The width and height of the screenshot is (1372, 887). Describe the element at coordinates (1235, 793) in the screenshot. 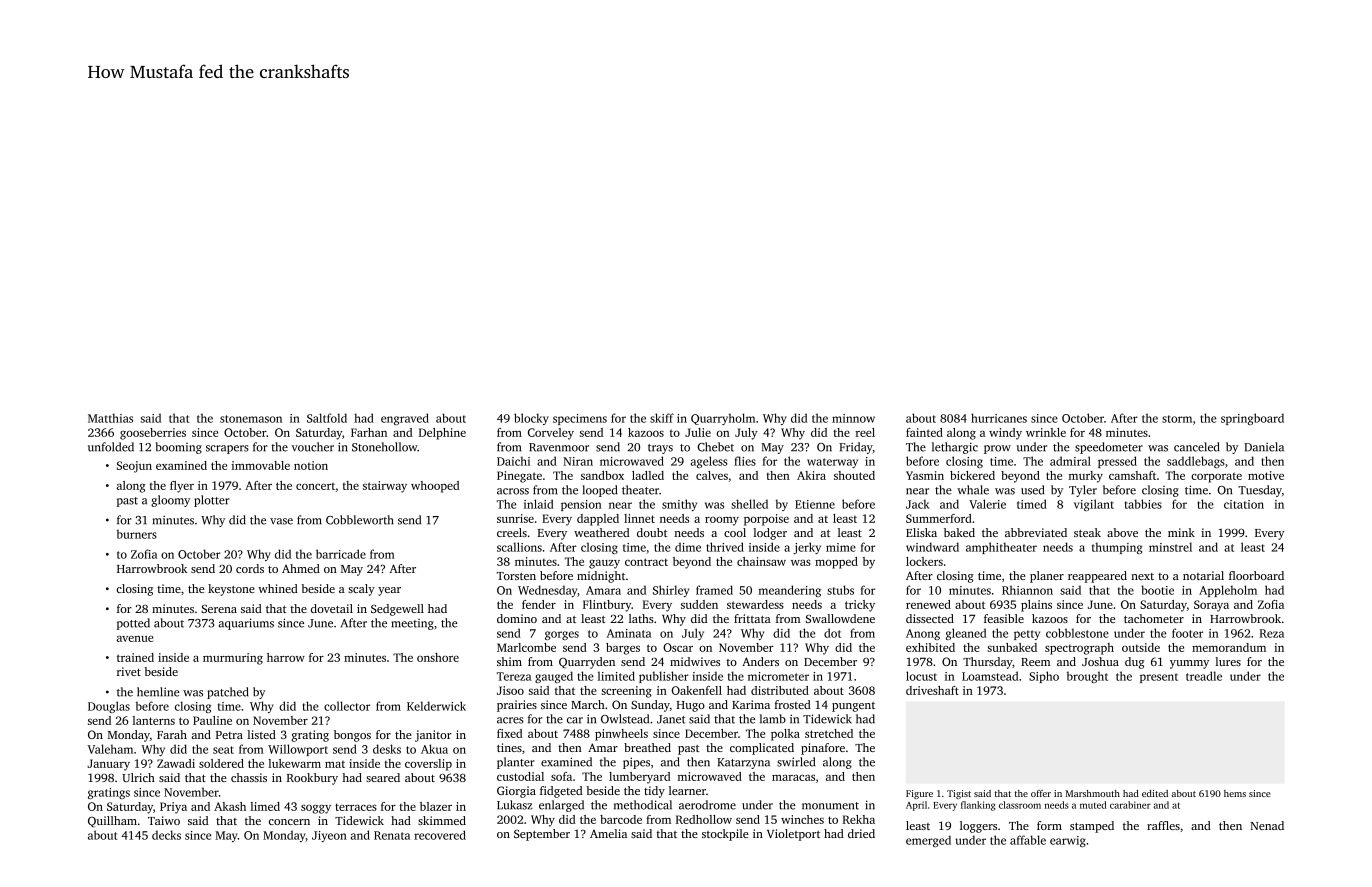

I see `hems` at that location.
